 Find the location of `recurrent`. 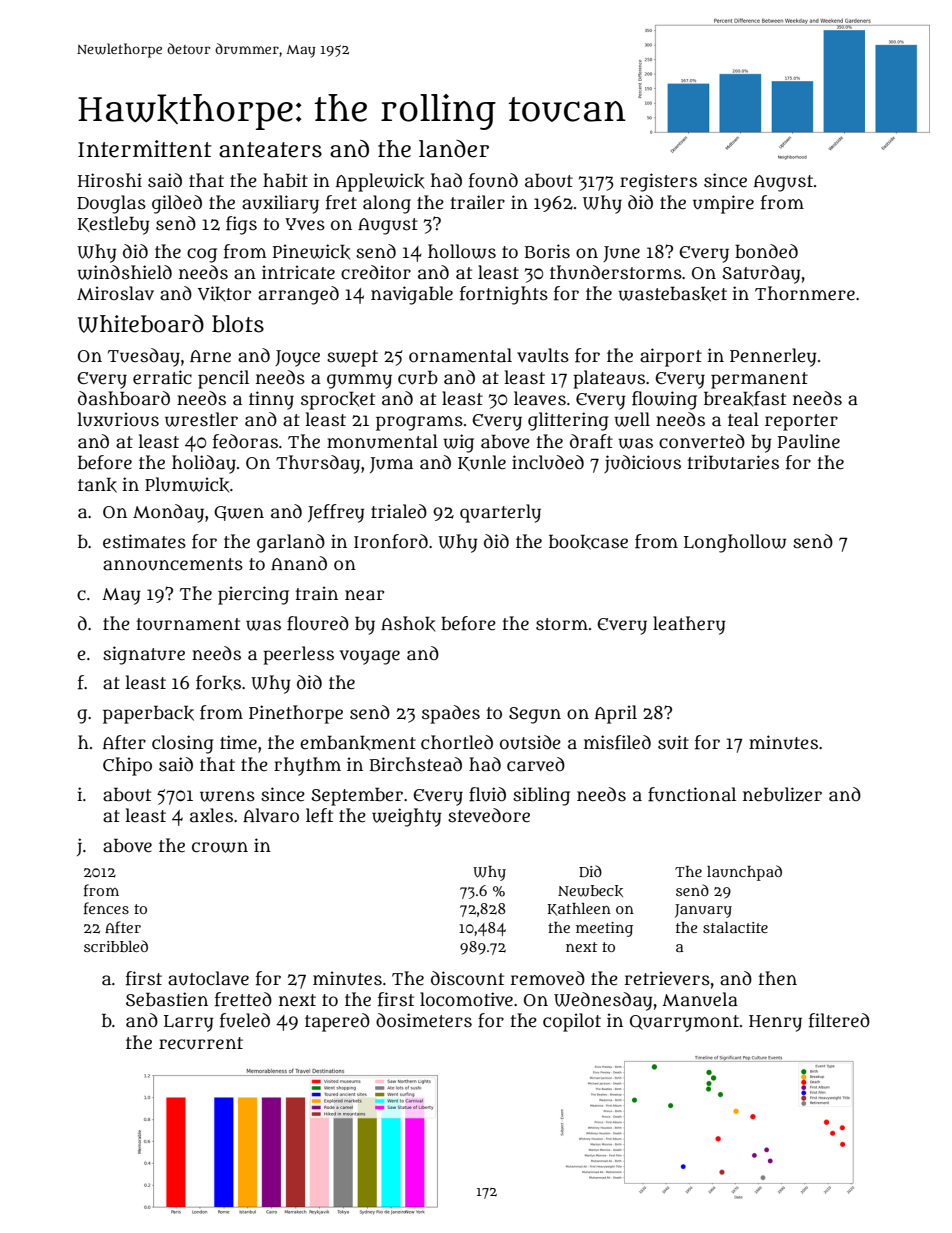

recurrent is located at coordinates (201, 1043).
